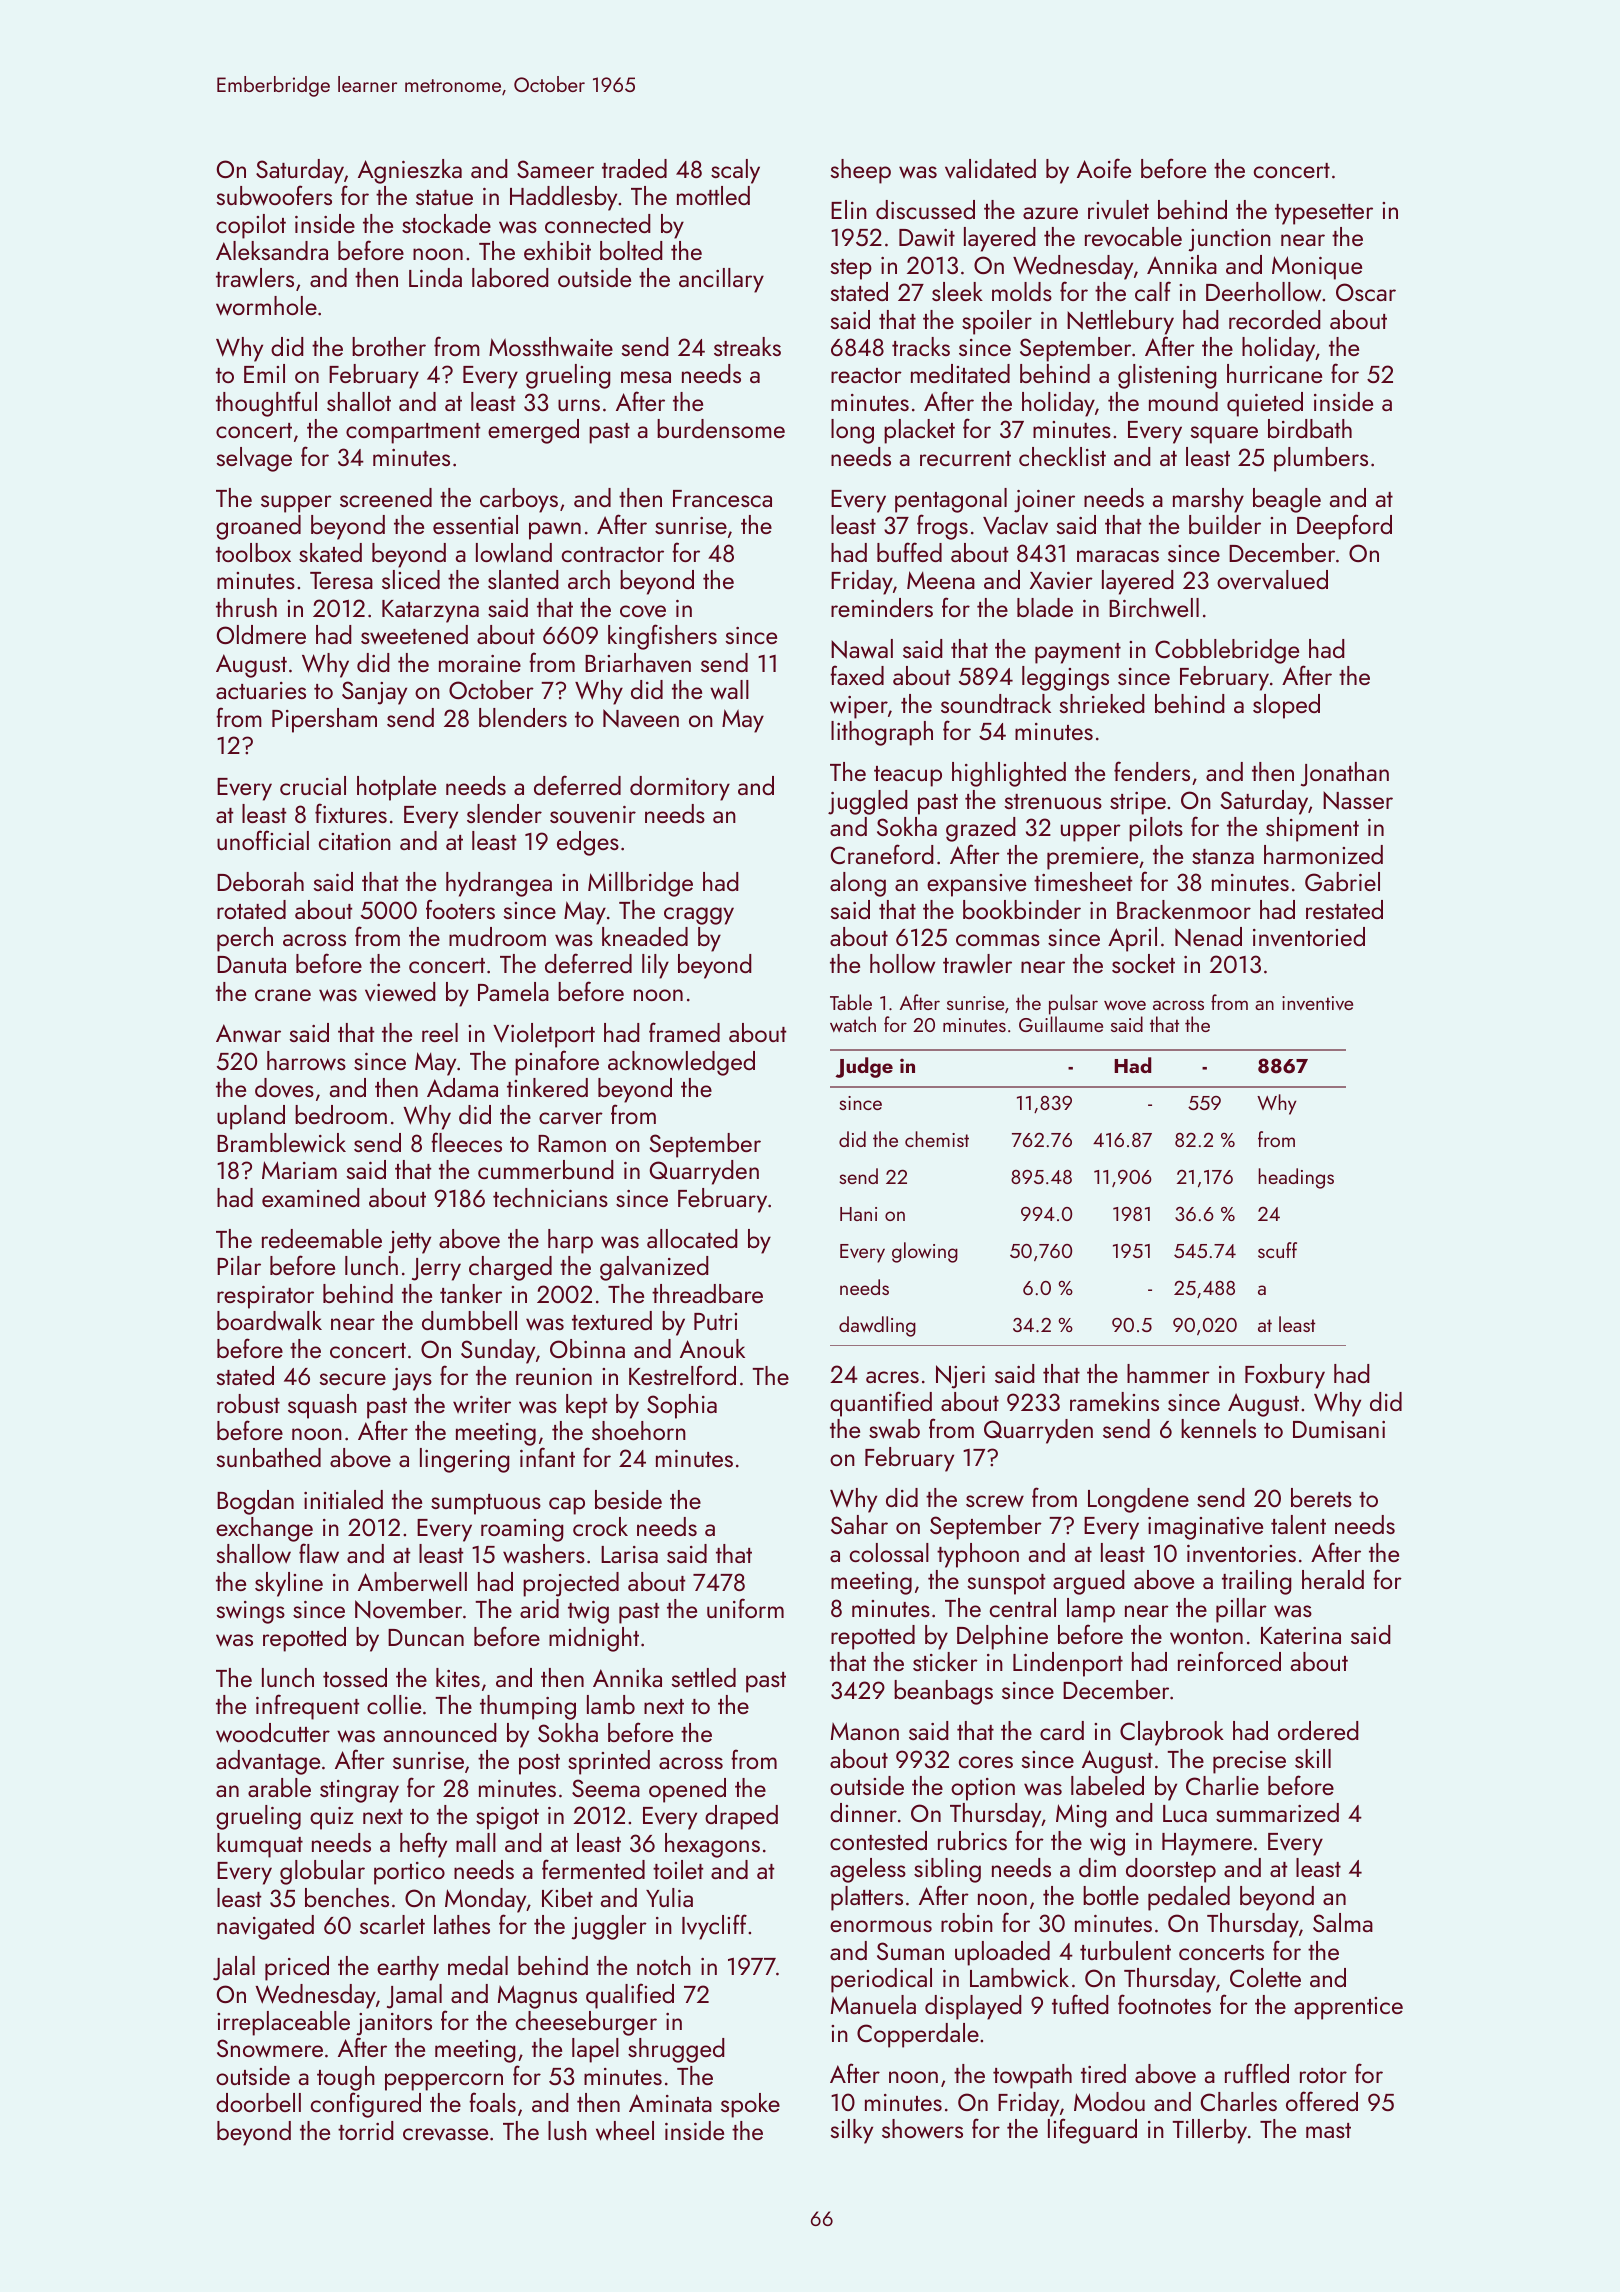  Describe the element at coordinates (1104, 168) in the screenshot. I see `Aoife` at that location.
